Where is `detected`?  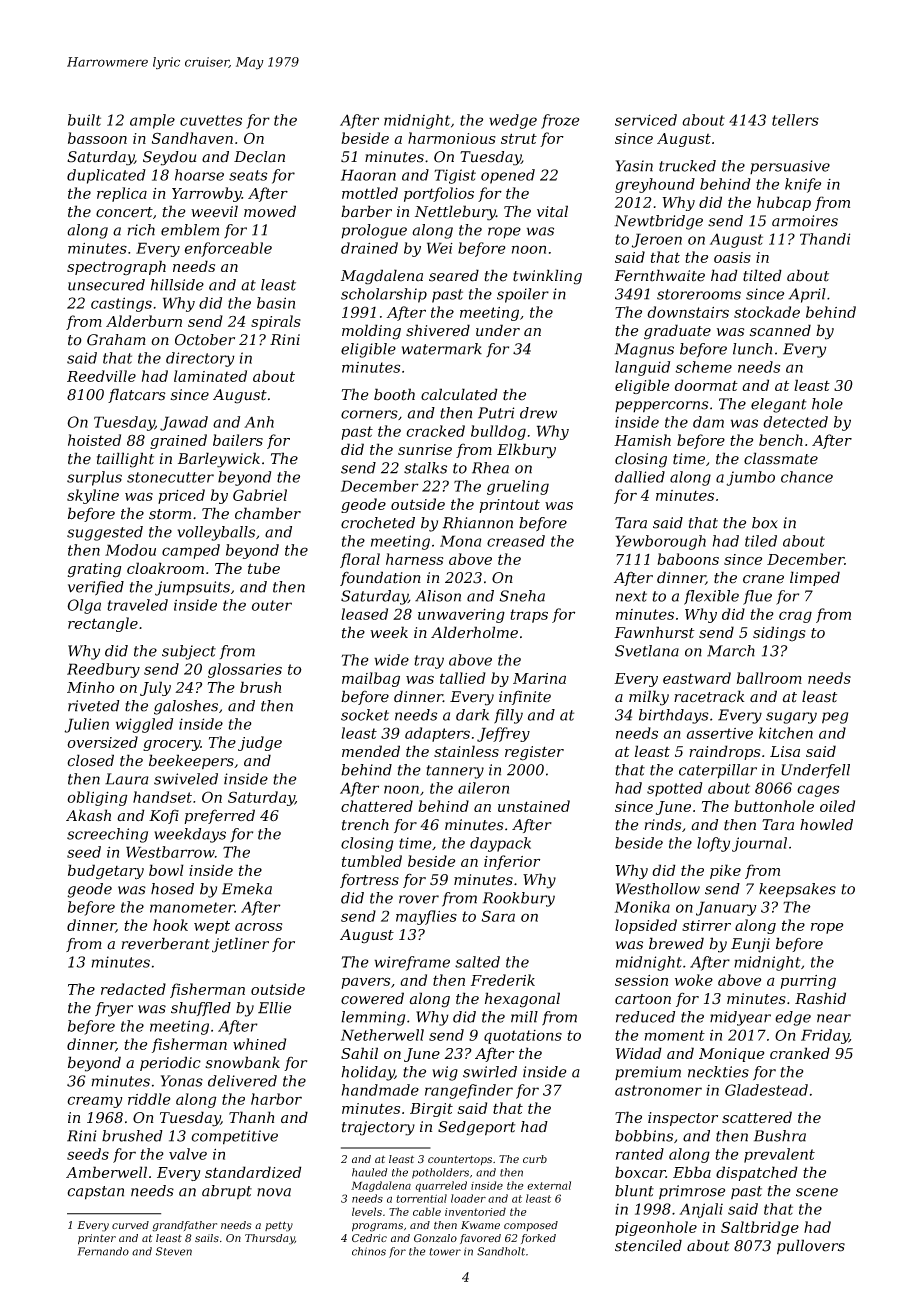
detected is located at coordinates (795, 422).
